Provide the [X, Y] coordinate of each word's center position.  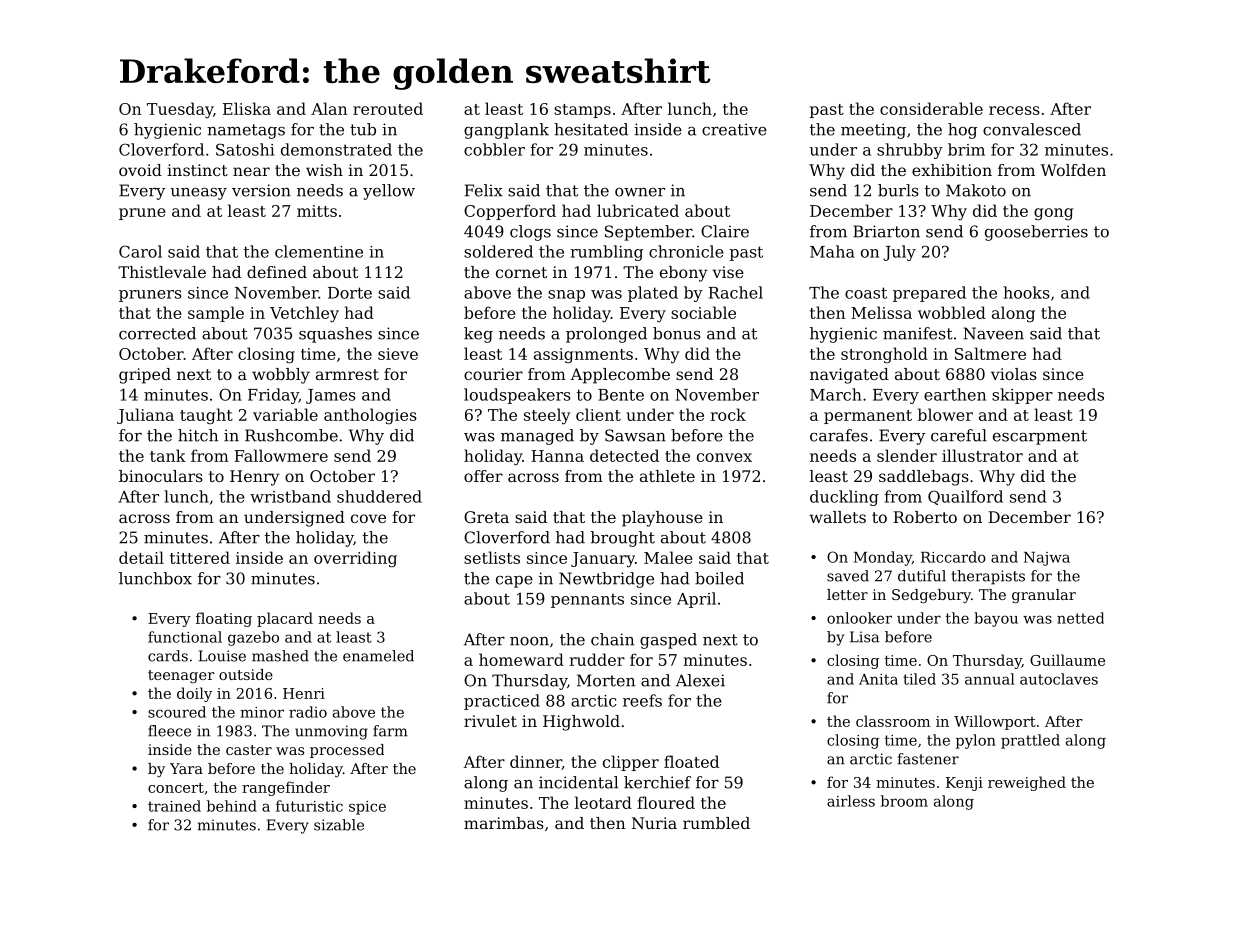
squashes [335, 335]
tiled [919, 679]
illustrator [982, 455]
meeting [873, 131]
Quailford [965, 497]
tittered [200, 557]
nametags [246, 131]
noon [529, 641]
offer [483, 476]
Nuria [654, 823]
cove [368, 518]
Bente [621, 395]
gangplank [506, 131]
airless [851, 801]
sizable [339, 825]
